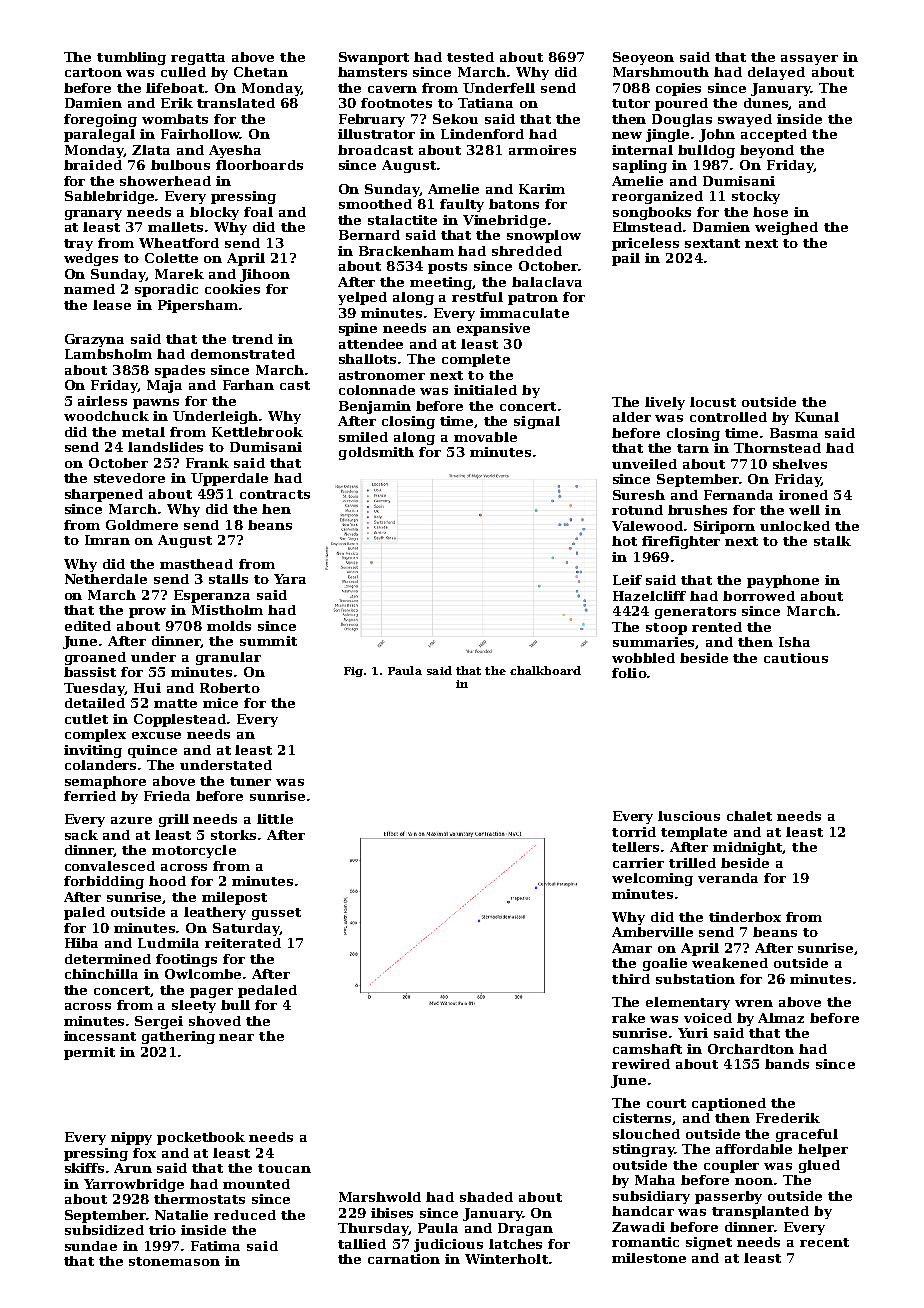 The width and height of the document is (924, 1308). I want to click on footnotes, so click(396, 103).
